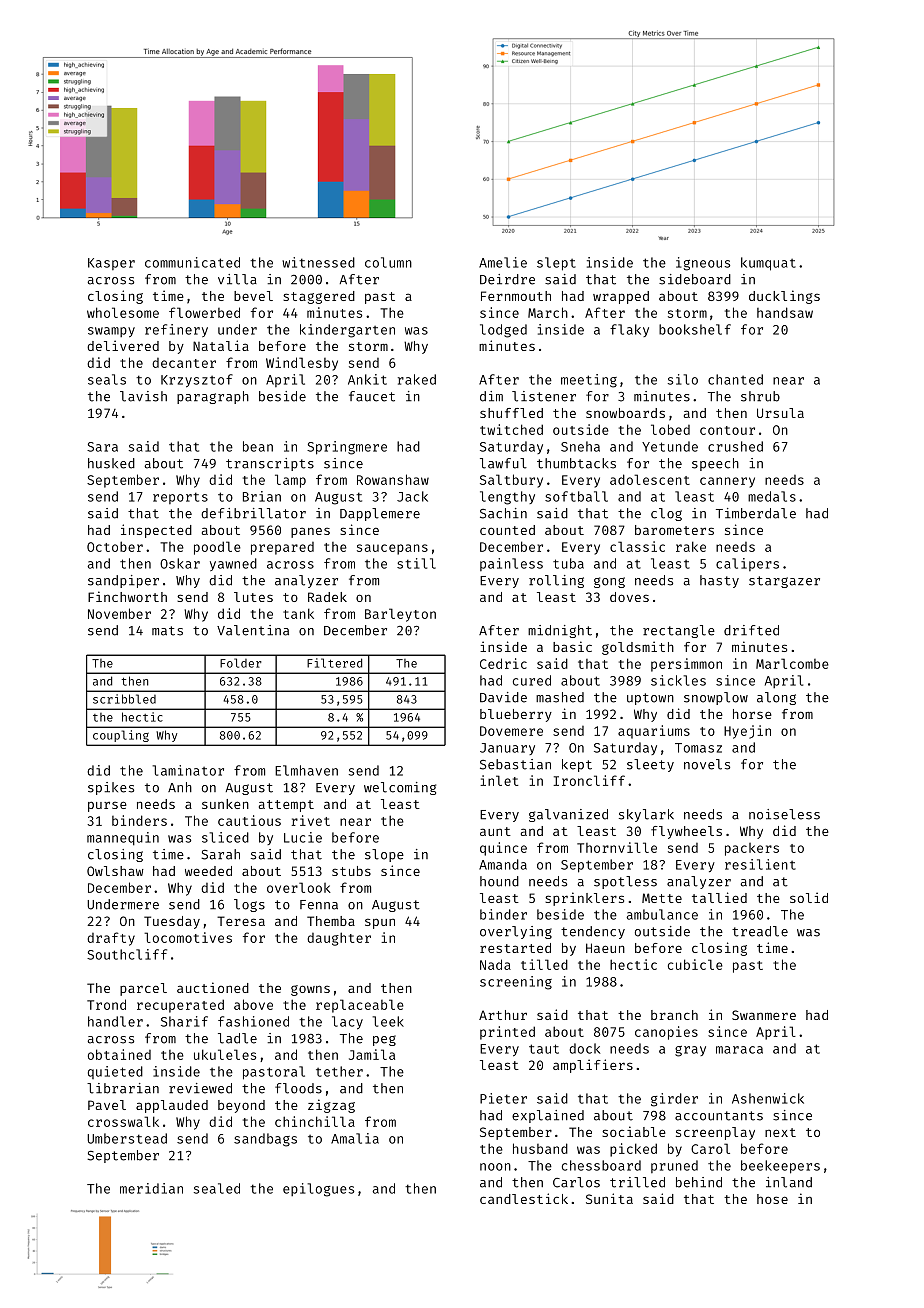  What do you see at coordinates (503, 262) in the screenshot?
I see `Amelie` at bounding box center [503, 262].
